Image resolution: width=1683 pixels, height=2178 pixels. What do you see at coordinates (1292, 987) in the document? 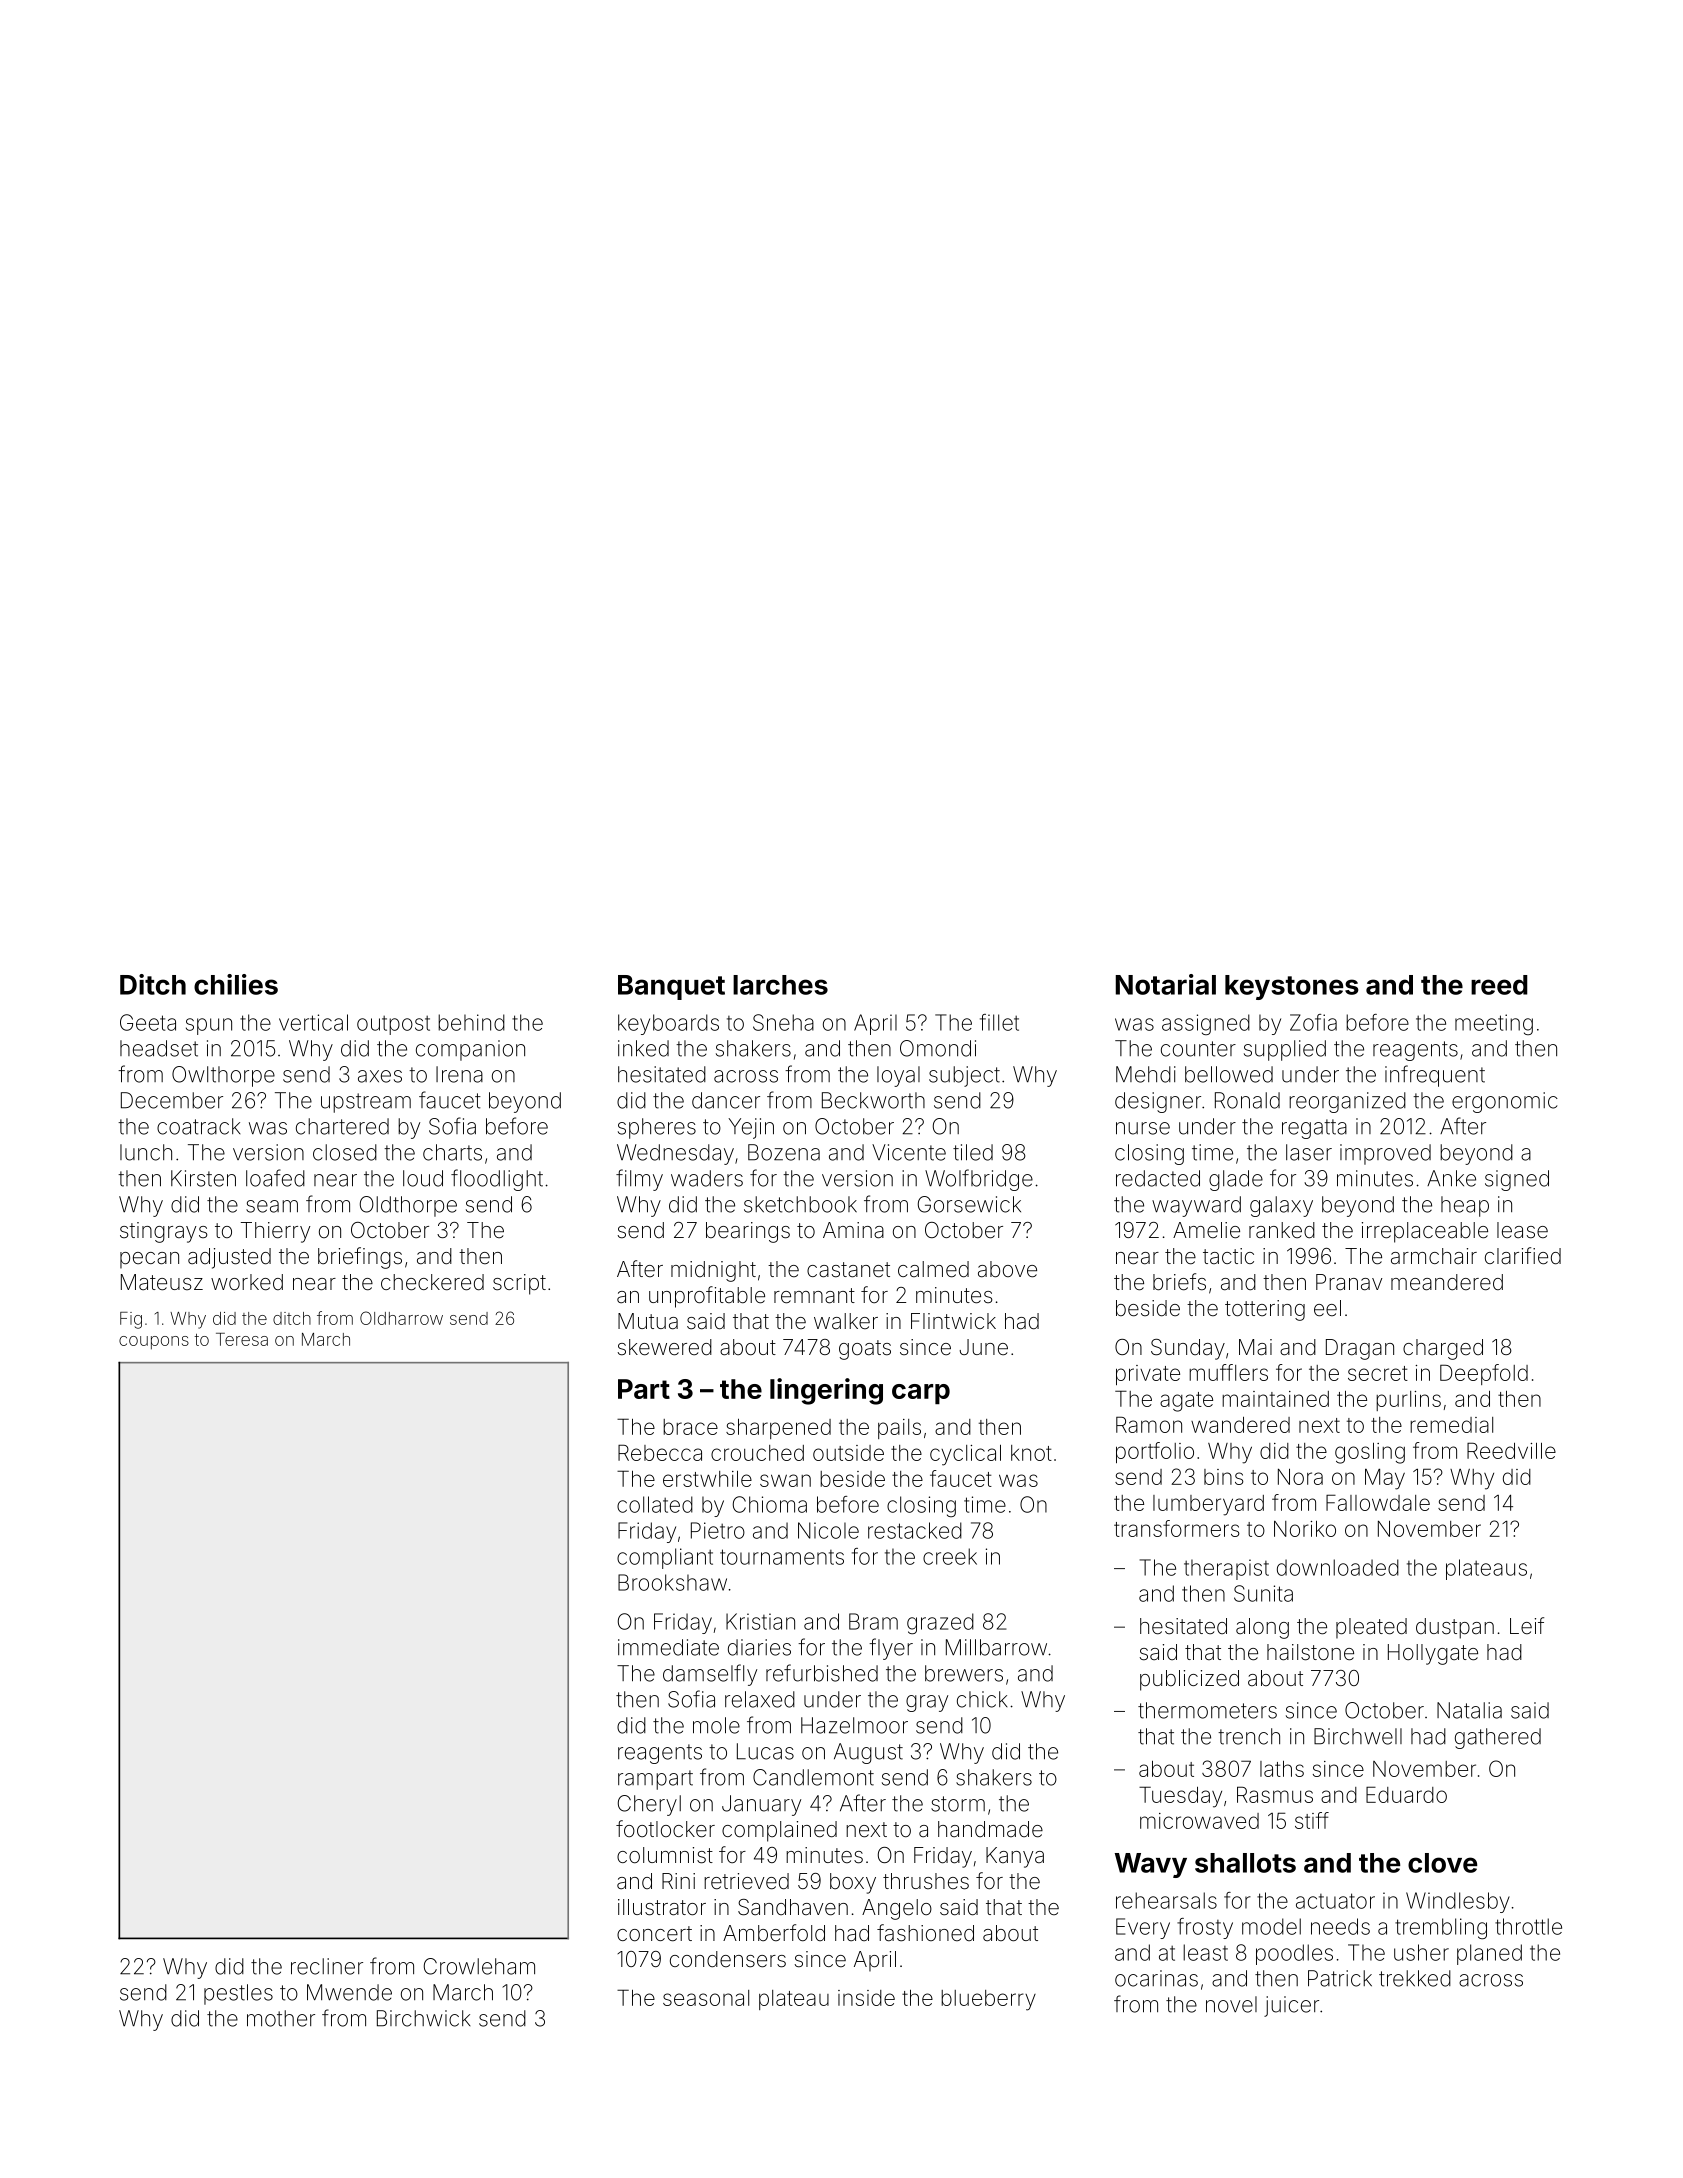
I see `keystones` at bounding box center [1292, 987].
